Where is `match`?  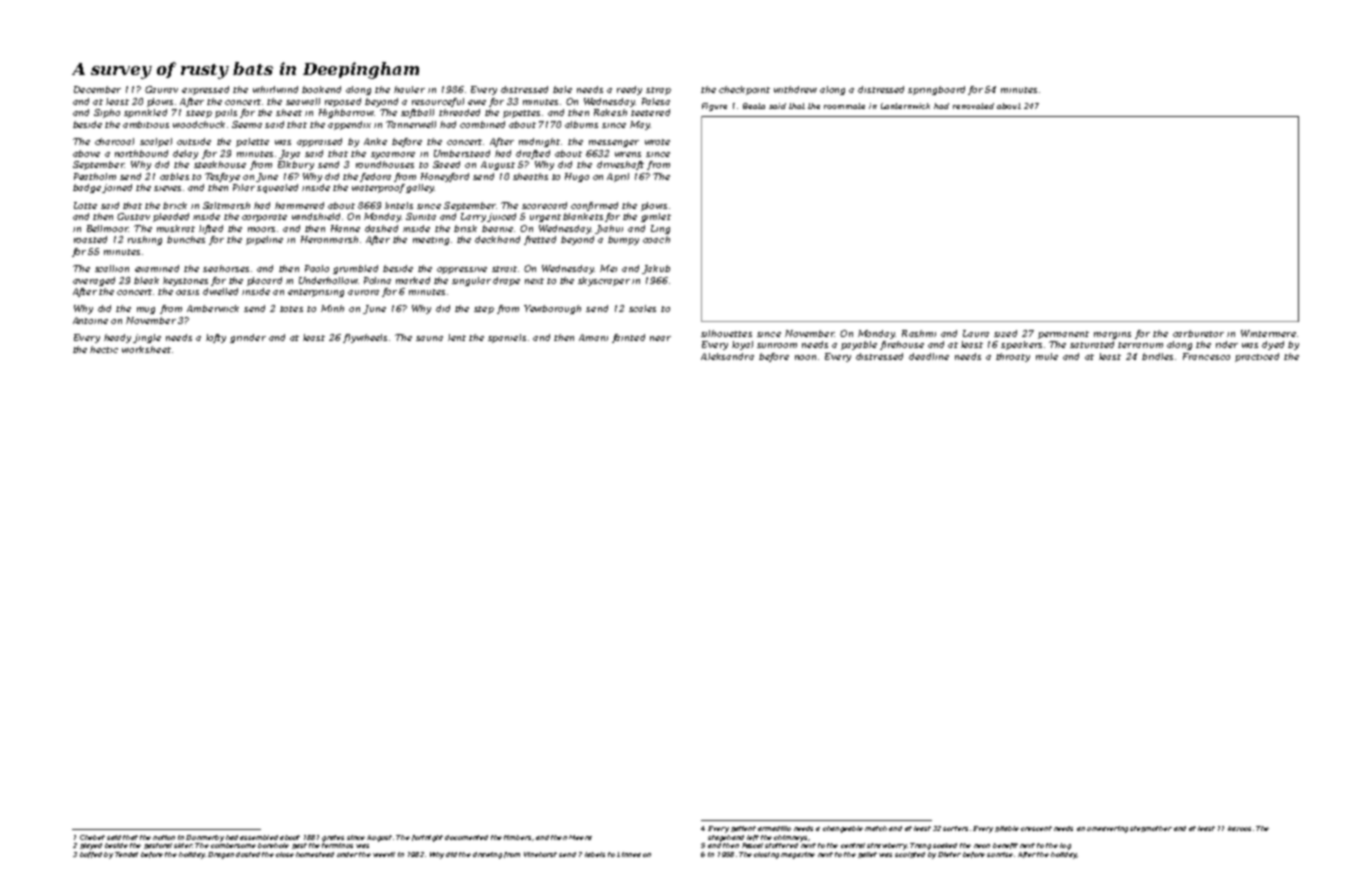
match is located at coordinates (876, 828).
